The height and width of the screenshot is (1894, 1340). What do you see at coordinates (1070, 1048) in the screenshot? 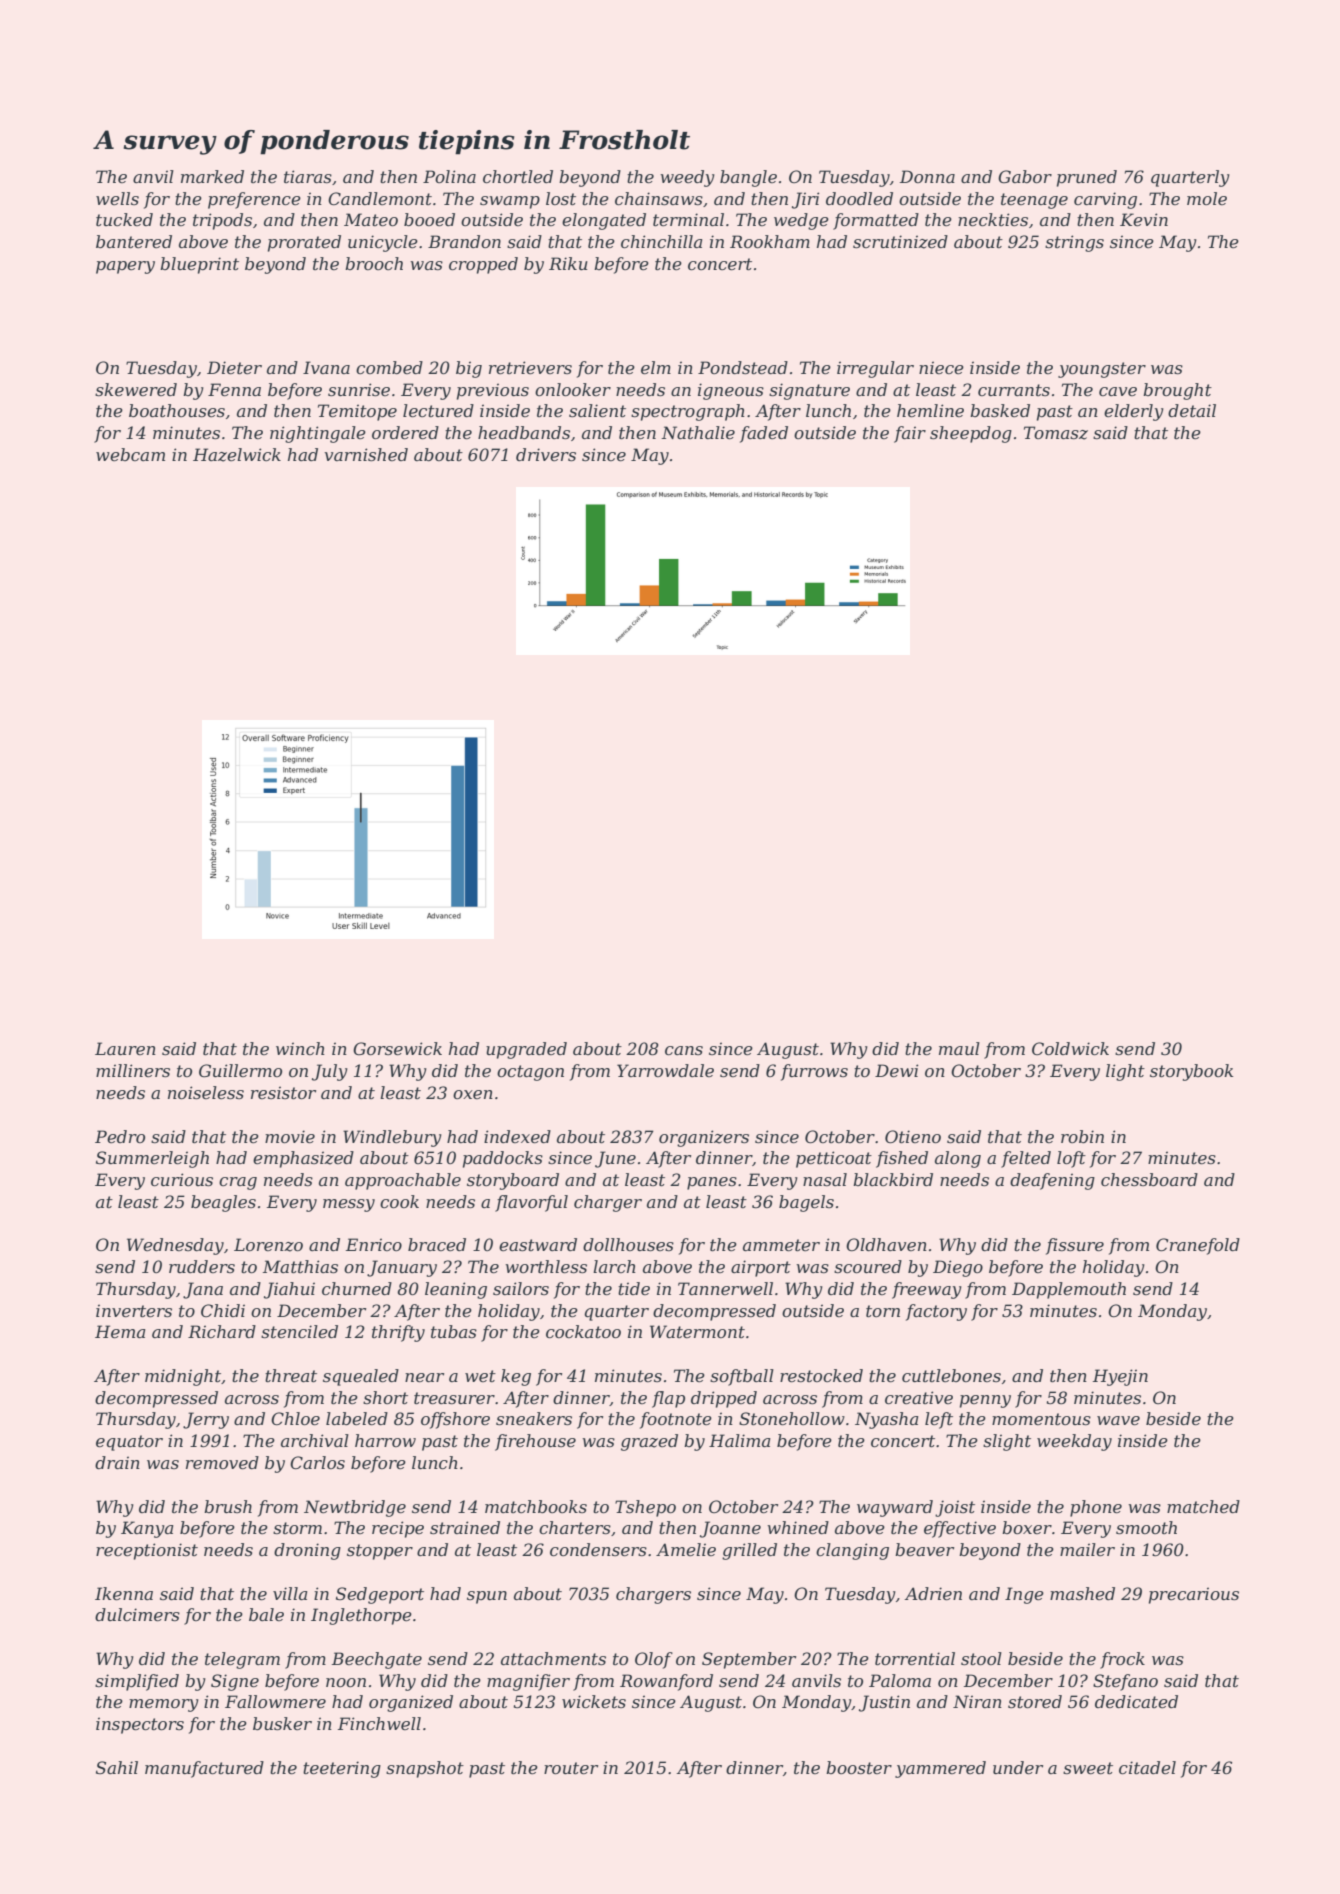
I see `Coldwick` at bounding box center [1070, 1048].
